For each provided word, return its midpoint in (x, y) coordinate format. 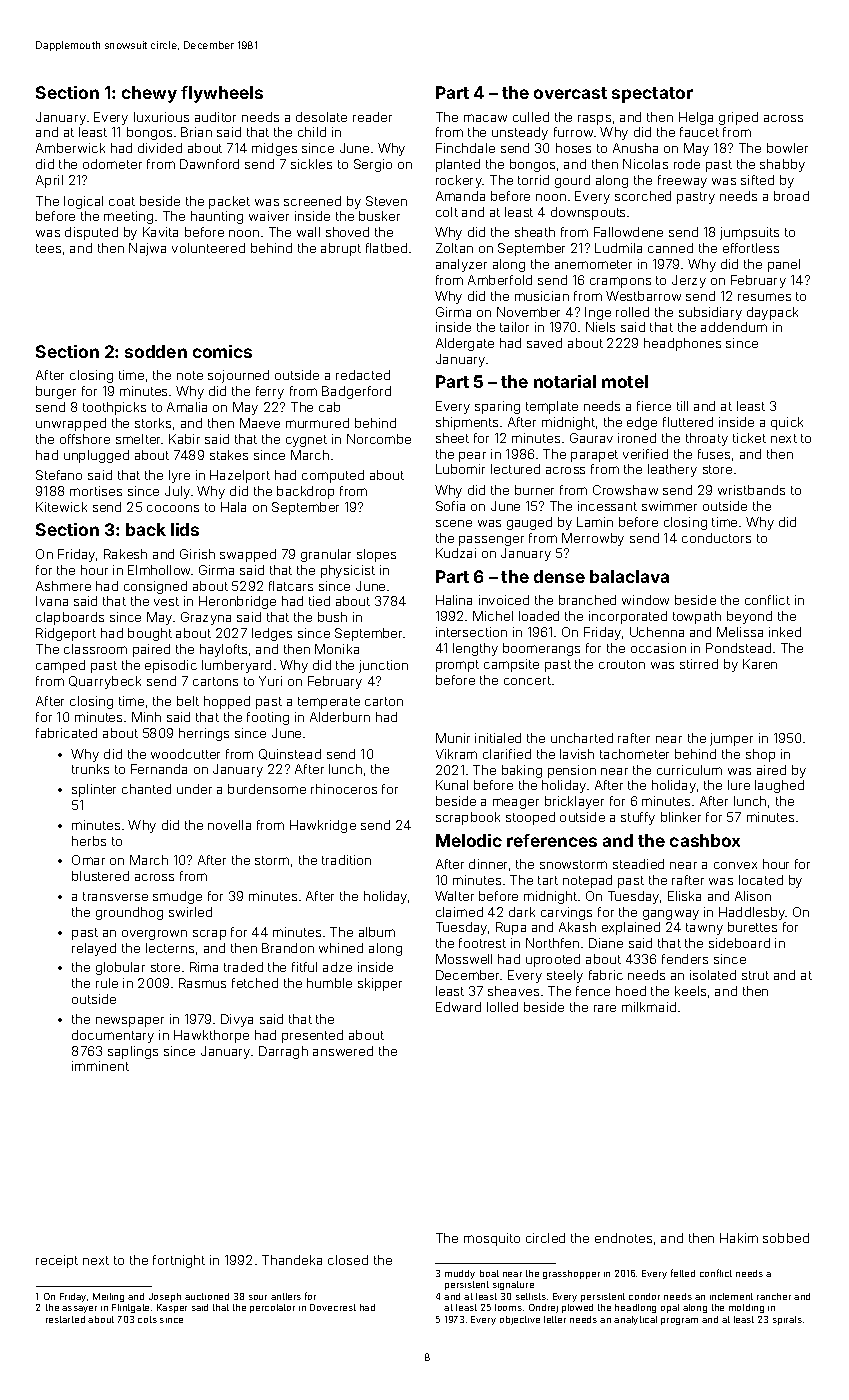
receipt (57, 1261)
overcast (570, 93)
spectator (652, 95)
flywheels (222, 94)
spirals (787, 1320)
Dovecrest (333, 1307)
